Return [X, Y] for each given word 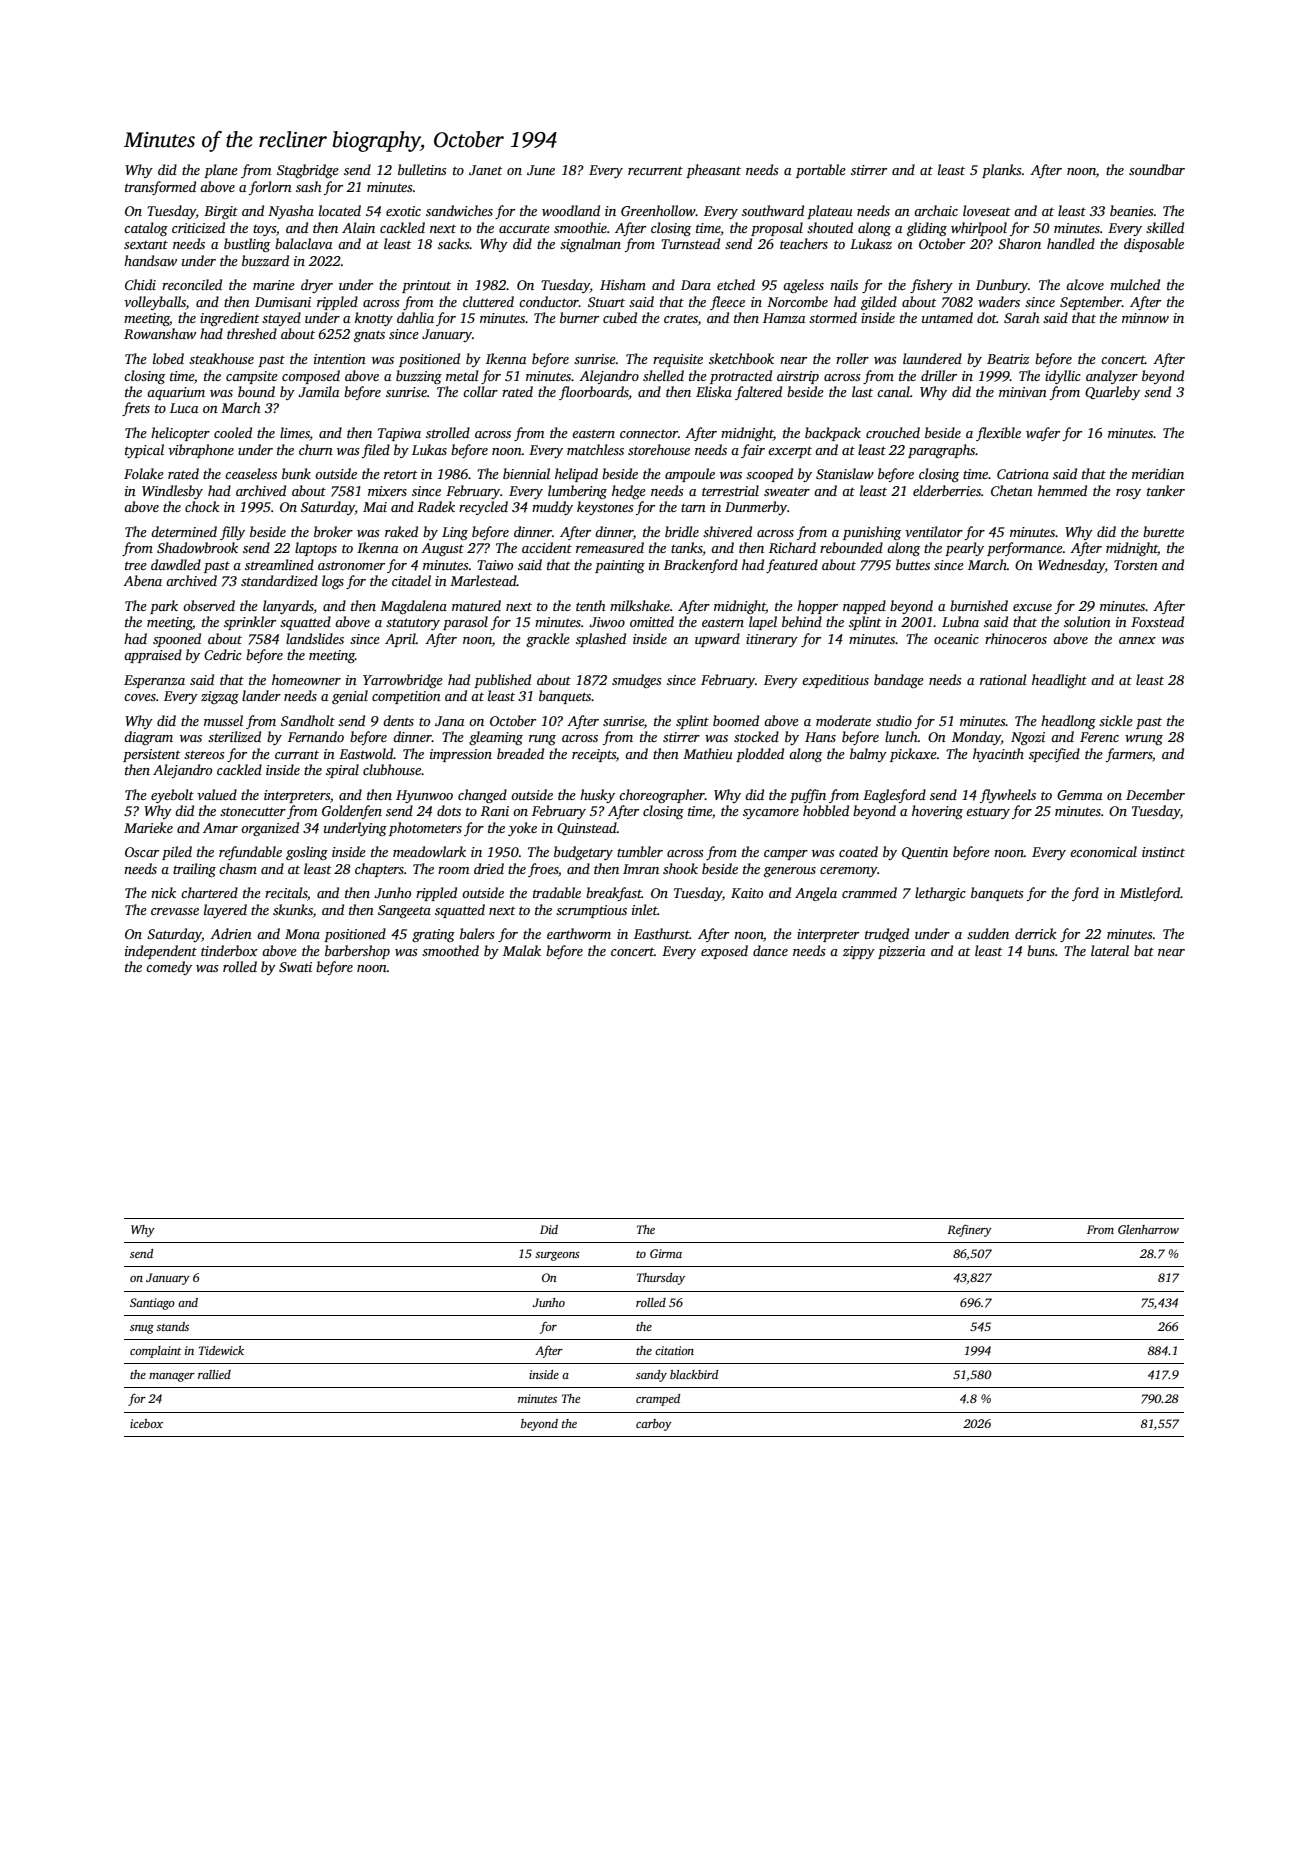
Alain [358, 227]
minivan [1023, 392]
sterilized [234, 736]
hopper [817, 607]
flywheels [1008, 796]
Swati [295, 967]
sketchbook [741, 358]
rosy [1128, 494]
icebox [146, 1423]
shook [680, 868]
